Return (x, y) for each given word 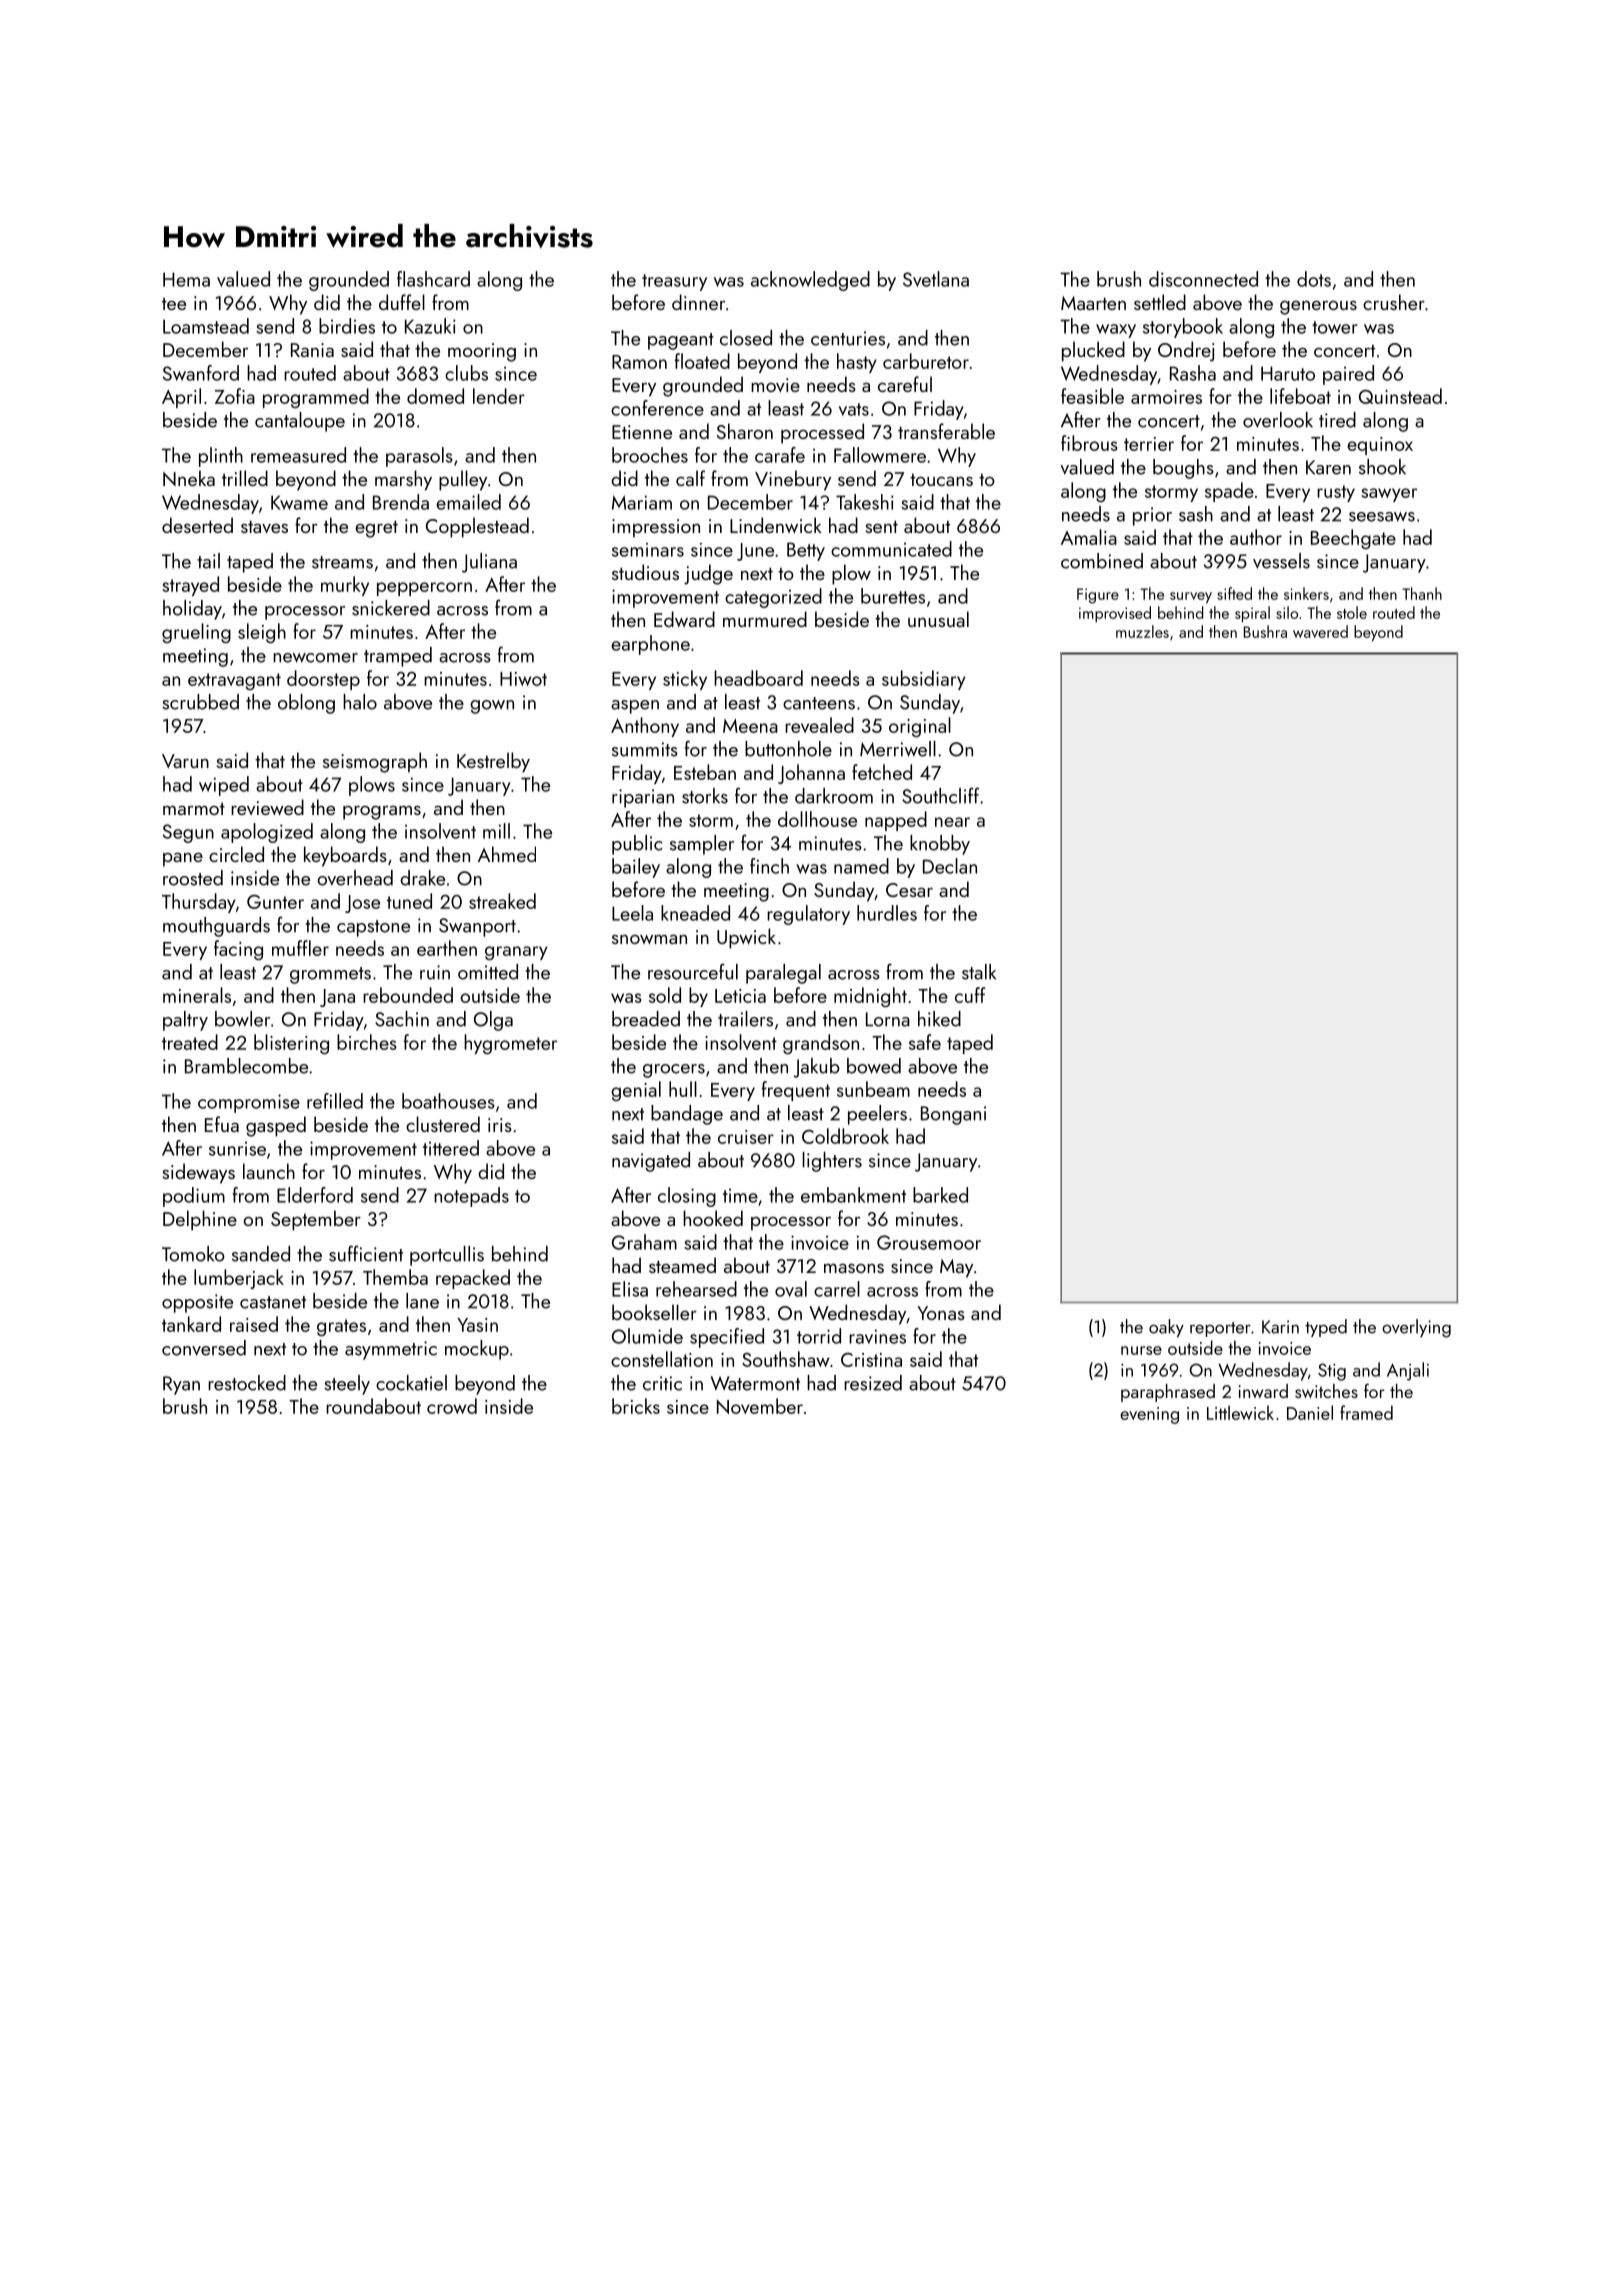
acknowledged (810, 281)
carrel (837, 1289)
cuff (970, 995)
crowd (452, 1406)
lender (499, 396)
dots (1314, 279)
